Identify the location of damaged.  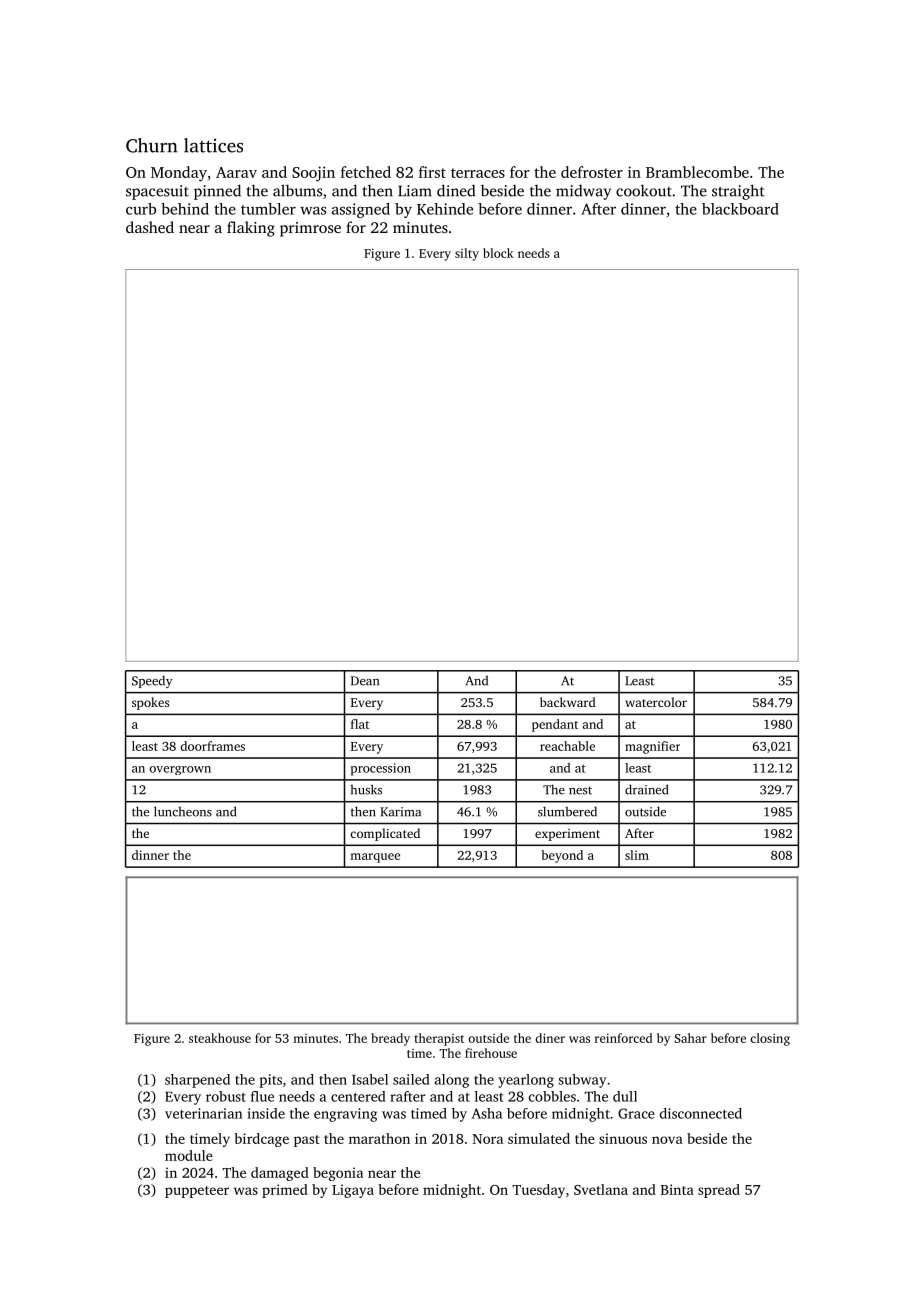
(280, 1174).
